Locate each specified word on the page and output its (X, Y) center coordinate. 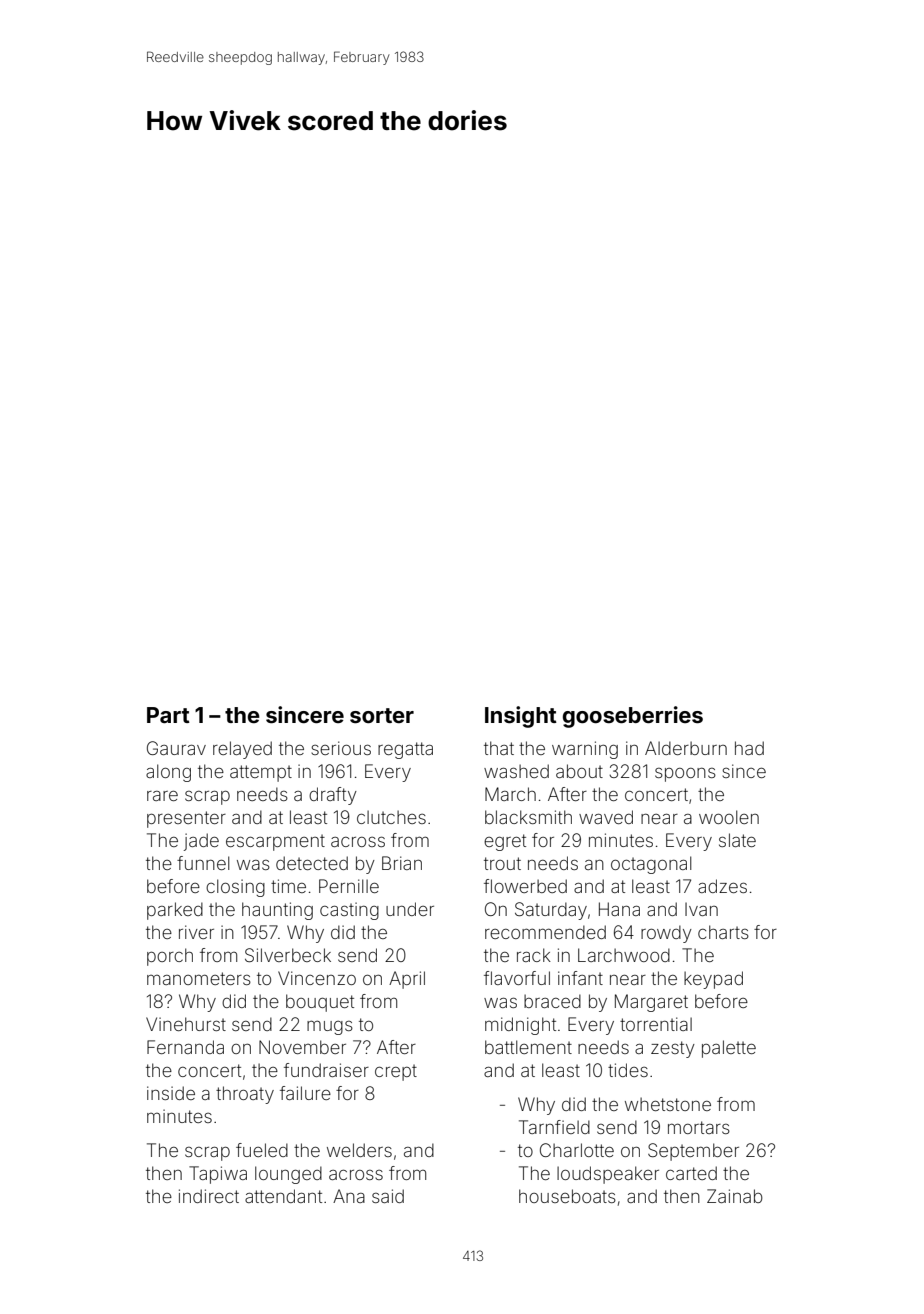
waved (606, 817)
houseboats (567, 1196)
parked (175, 911)
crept (396, 1072)
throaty (245, 1095)
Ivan (701, 909)
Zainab (735, 1196)
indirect (209, 1196)
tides (628, 1070)
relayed (242, 750)
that (499, 748)
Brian (402, 863)
